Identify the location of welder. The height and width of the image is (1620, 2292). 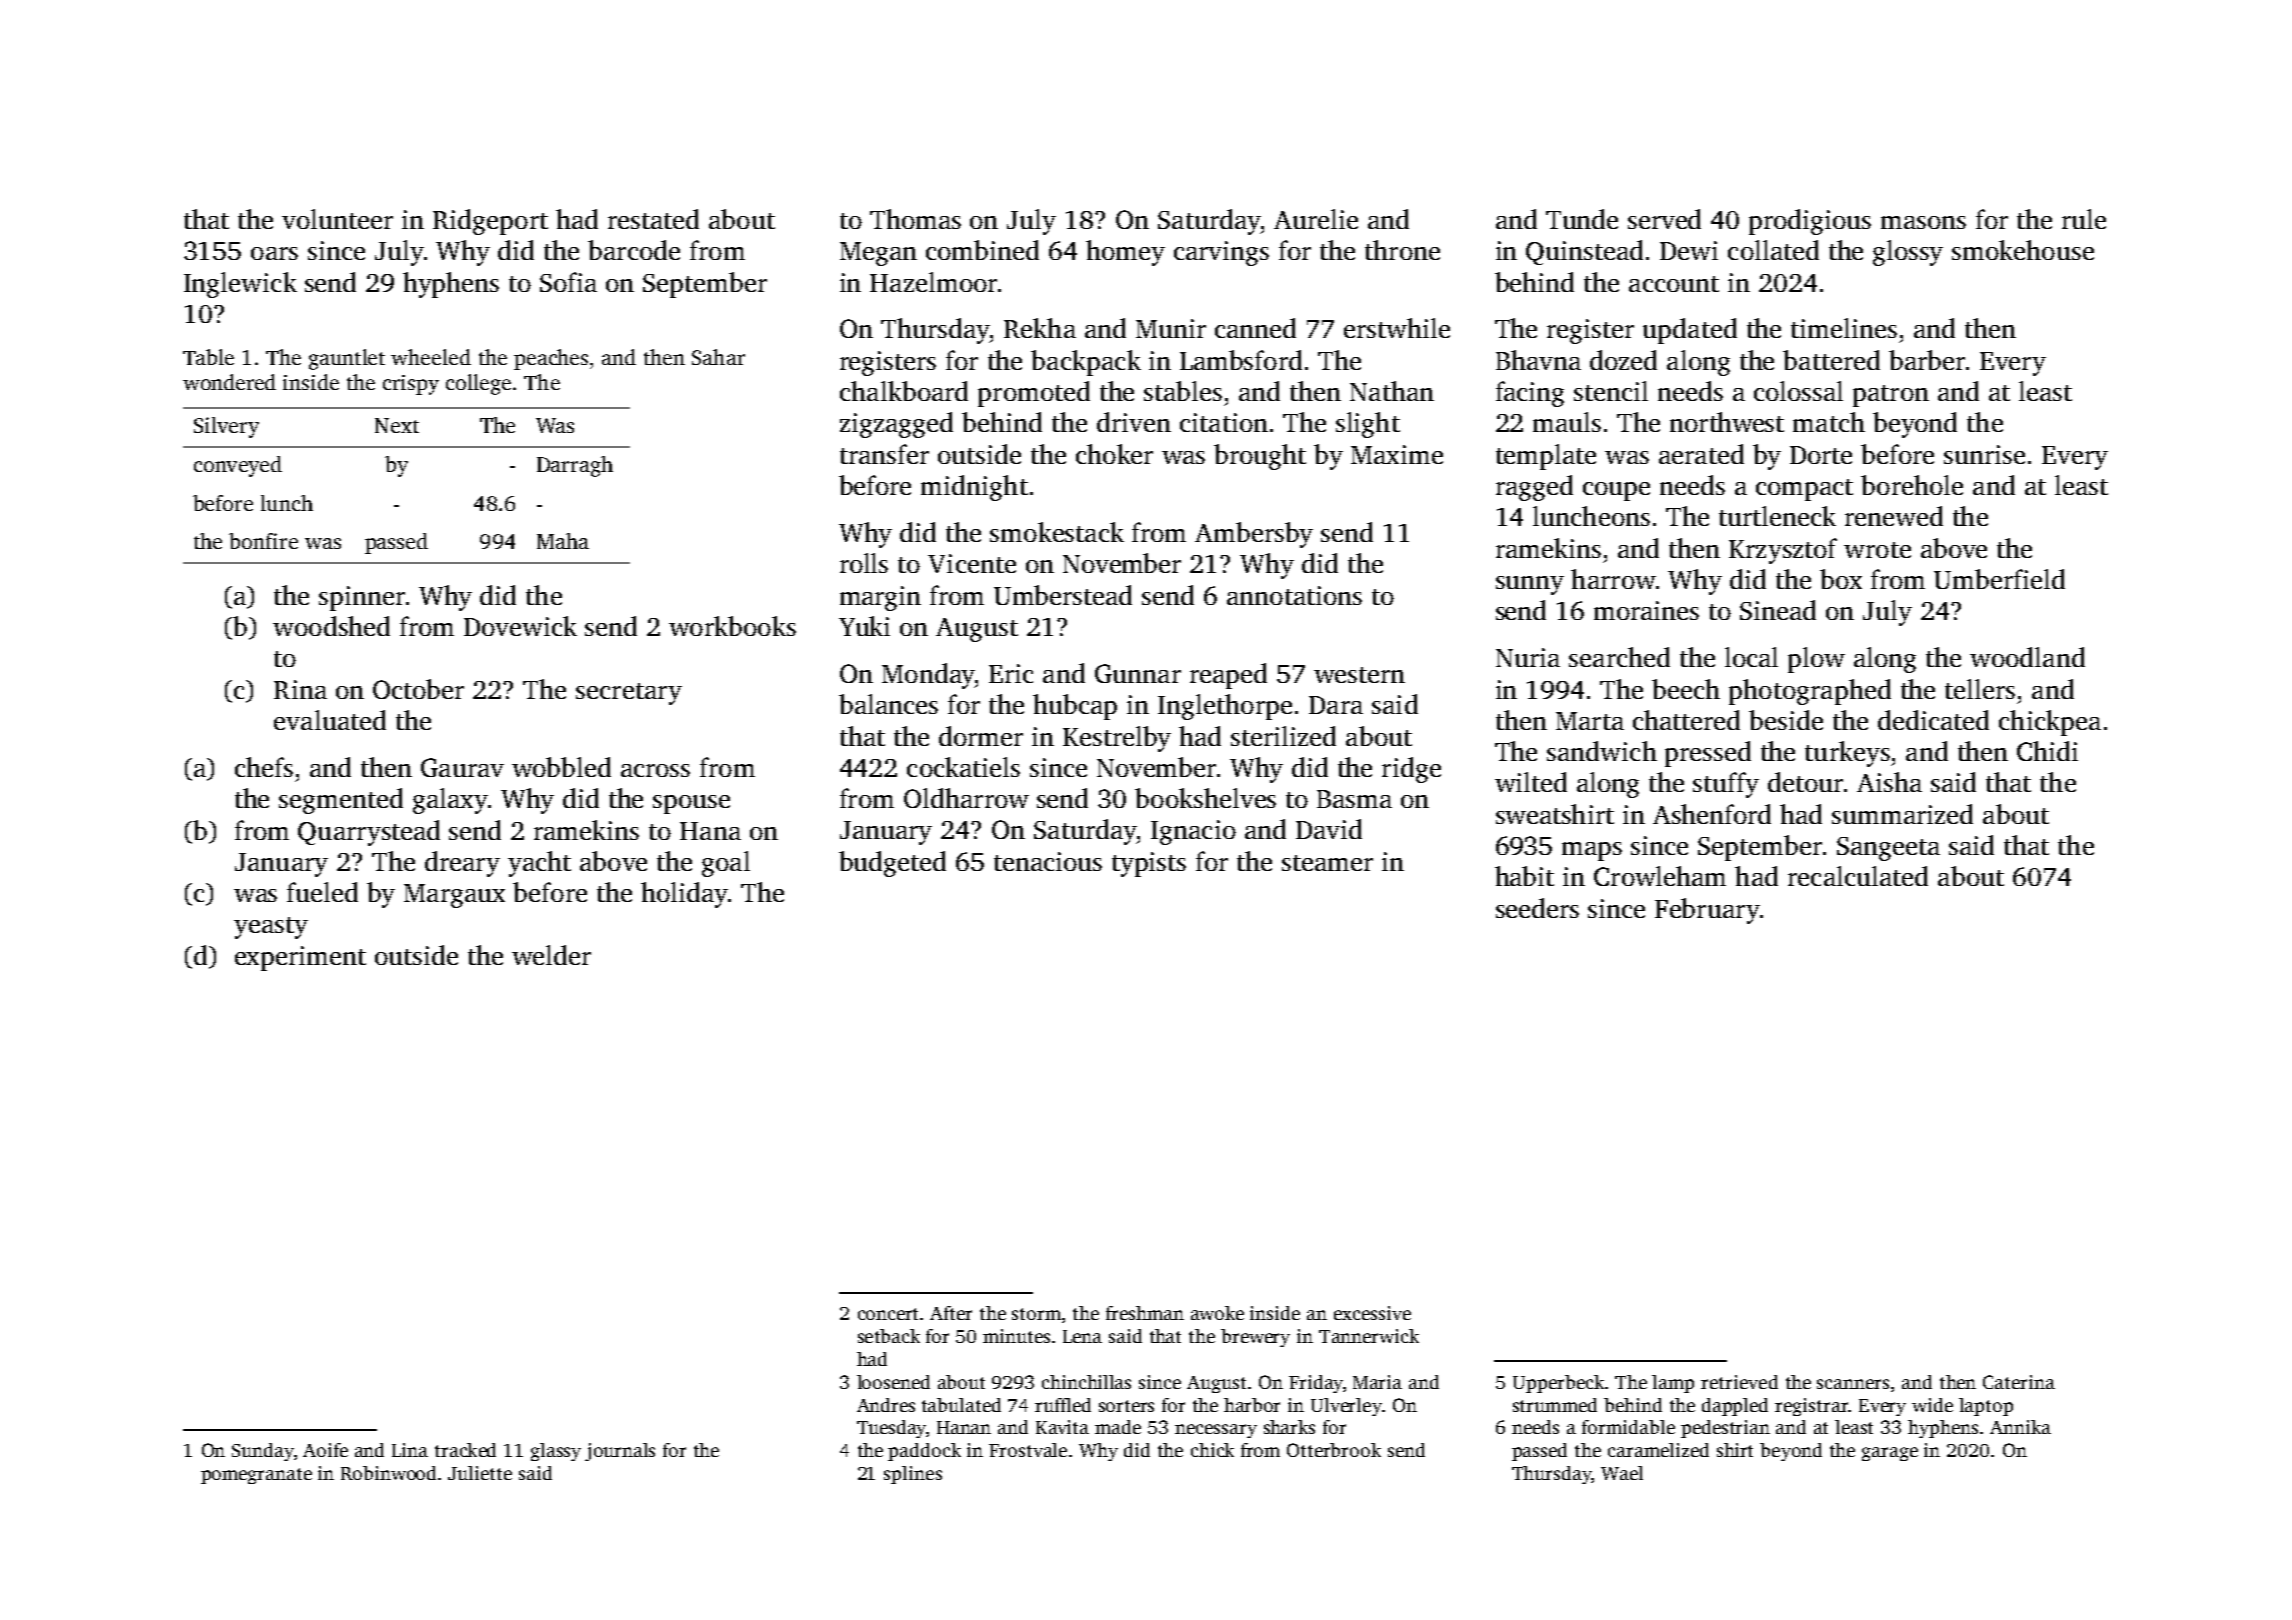
(551, 955).
